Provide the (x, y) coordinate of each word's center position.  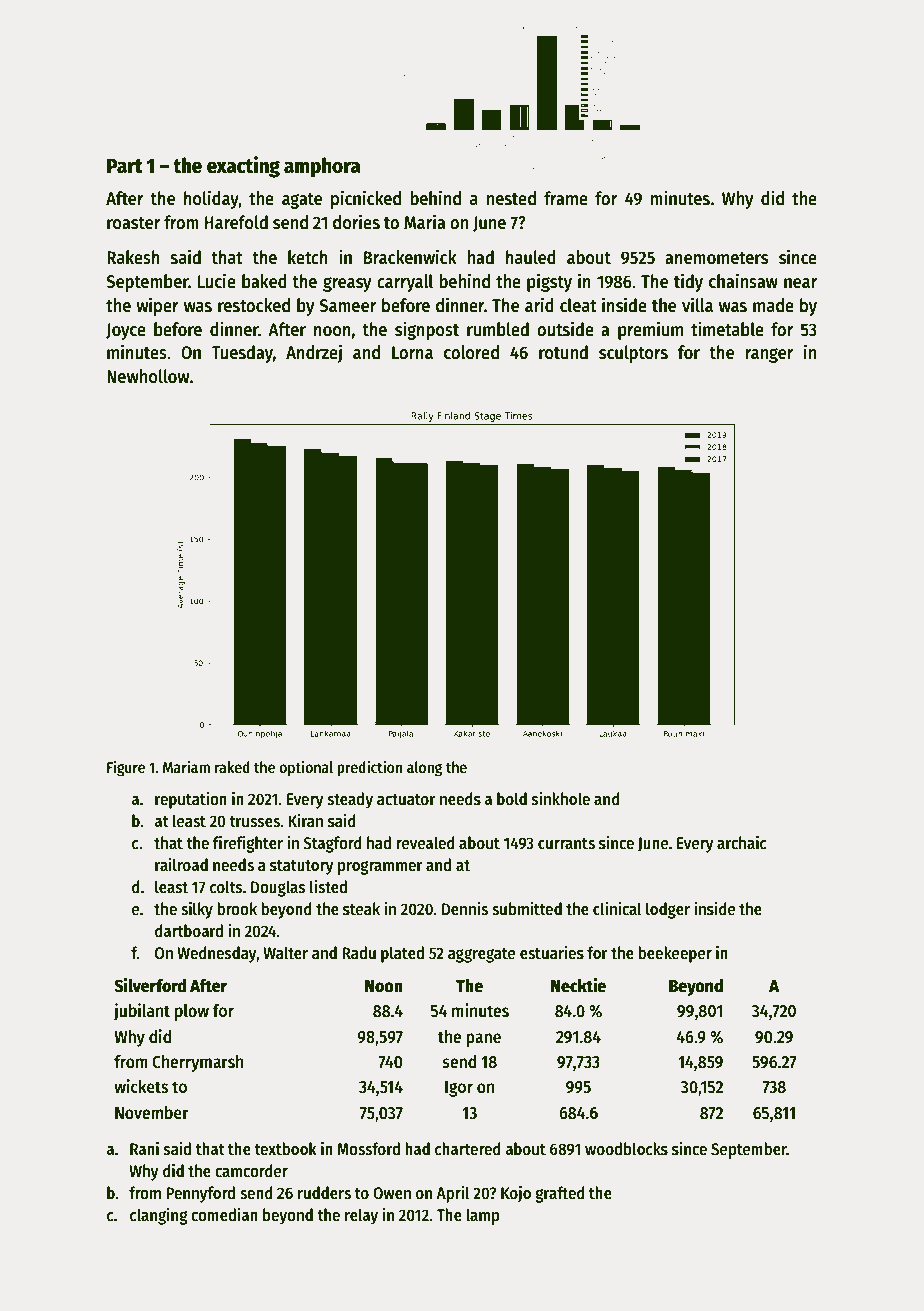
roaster (133, 223)
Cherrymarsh (197, 1063)
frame (566, 198)
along (424, 769)
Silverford (150, 985)
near (800, 283)
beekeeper (675, 954)
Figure (126, 768)
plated (402, 954)
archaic (741, 842)
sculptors (633, 354)
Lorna (412, 353)
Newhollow (148, 376)
